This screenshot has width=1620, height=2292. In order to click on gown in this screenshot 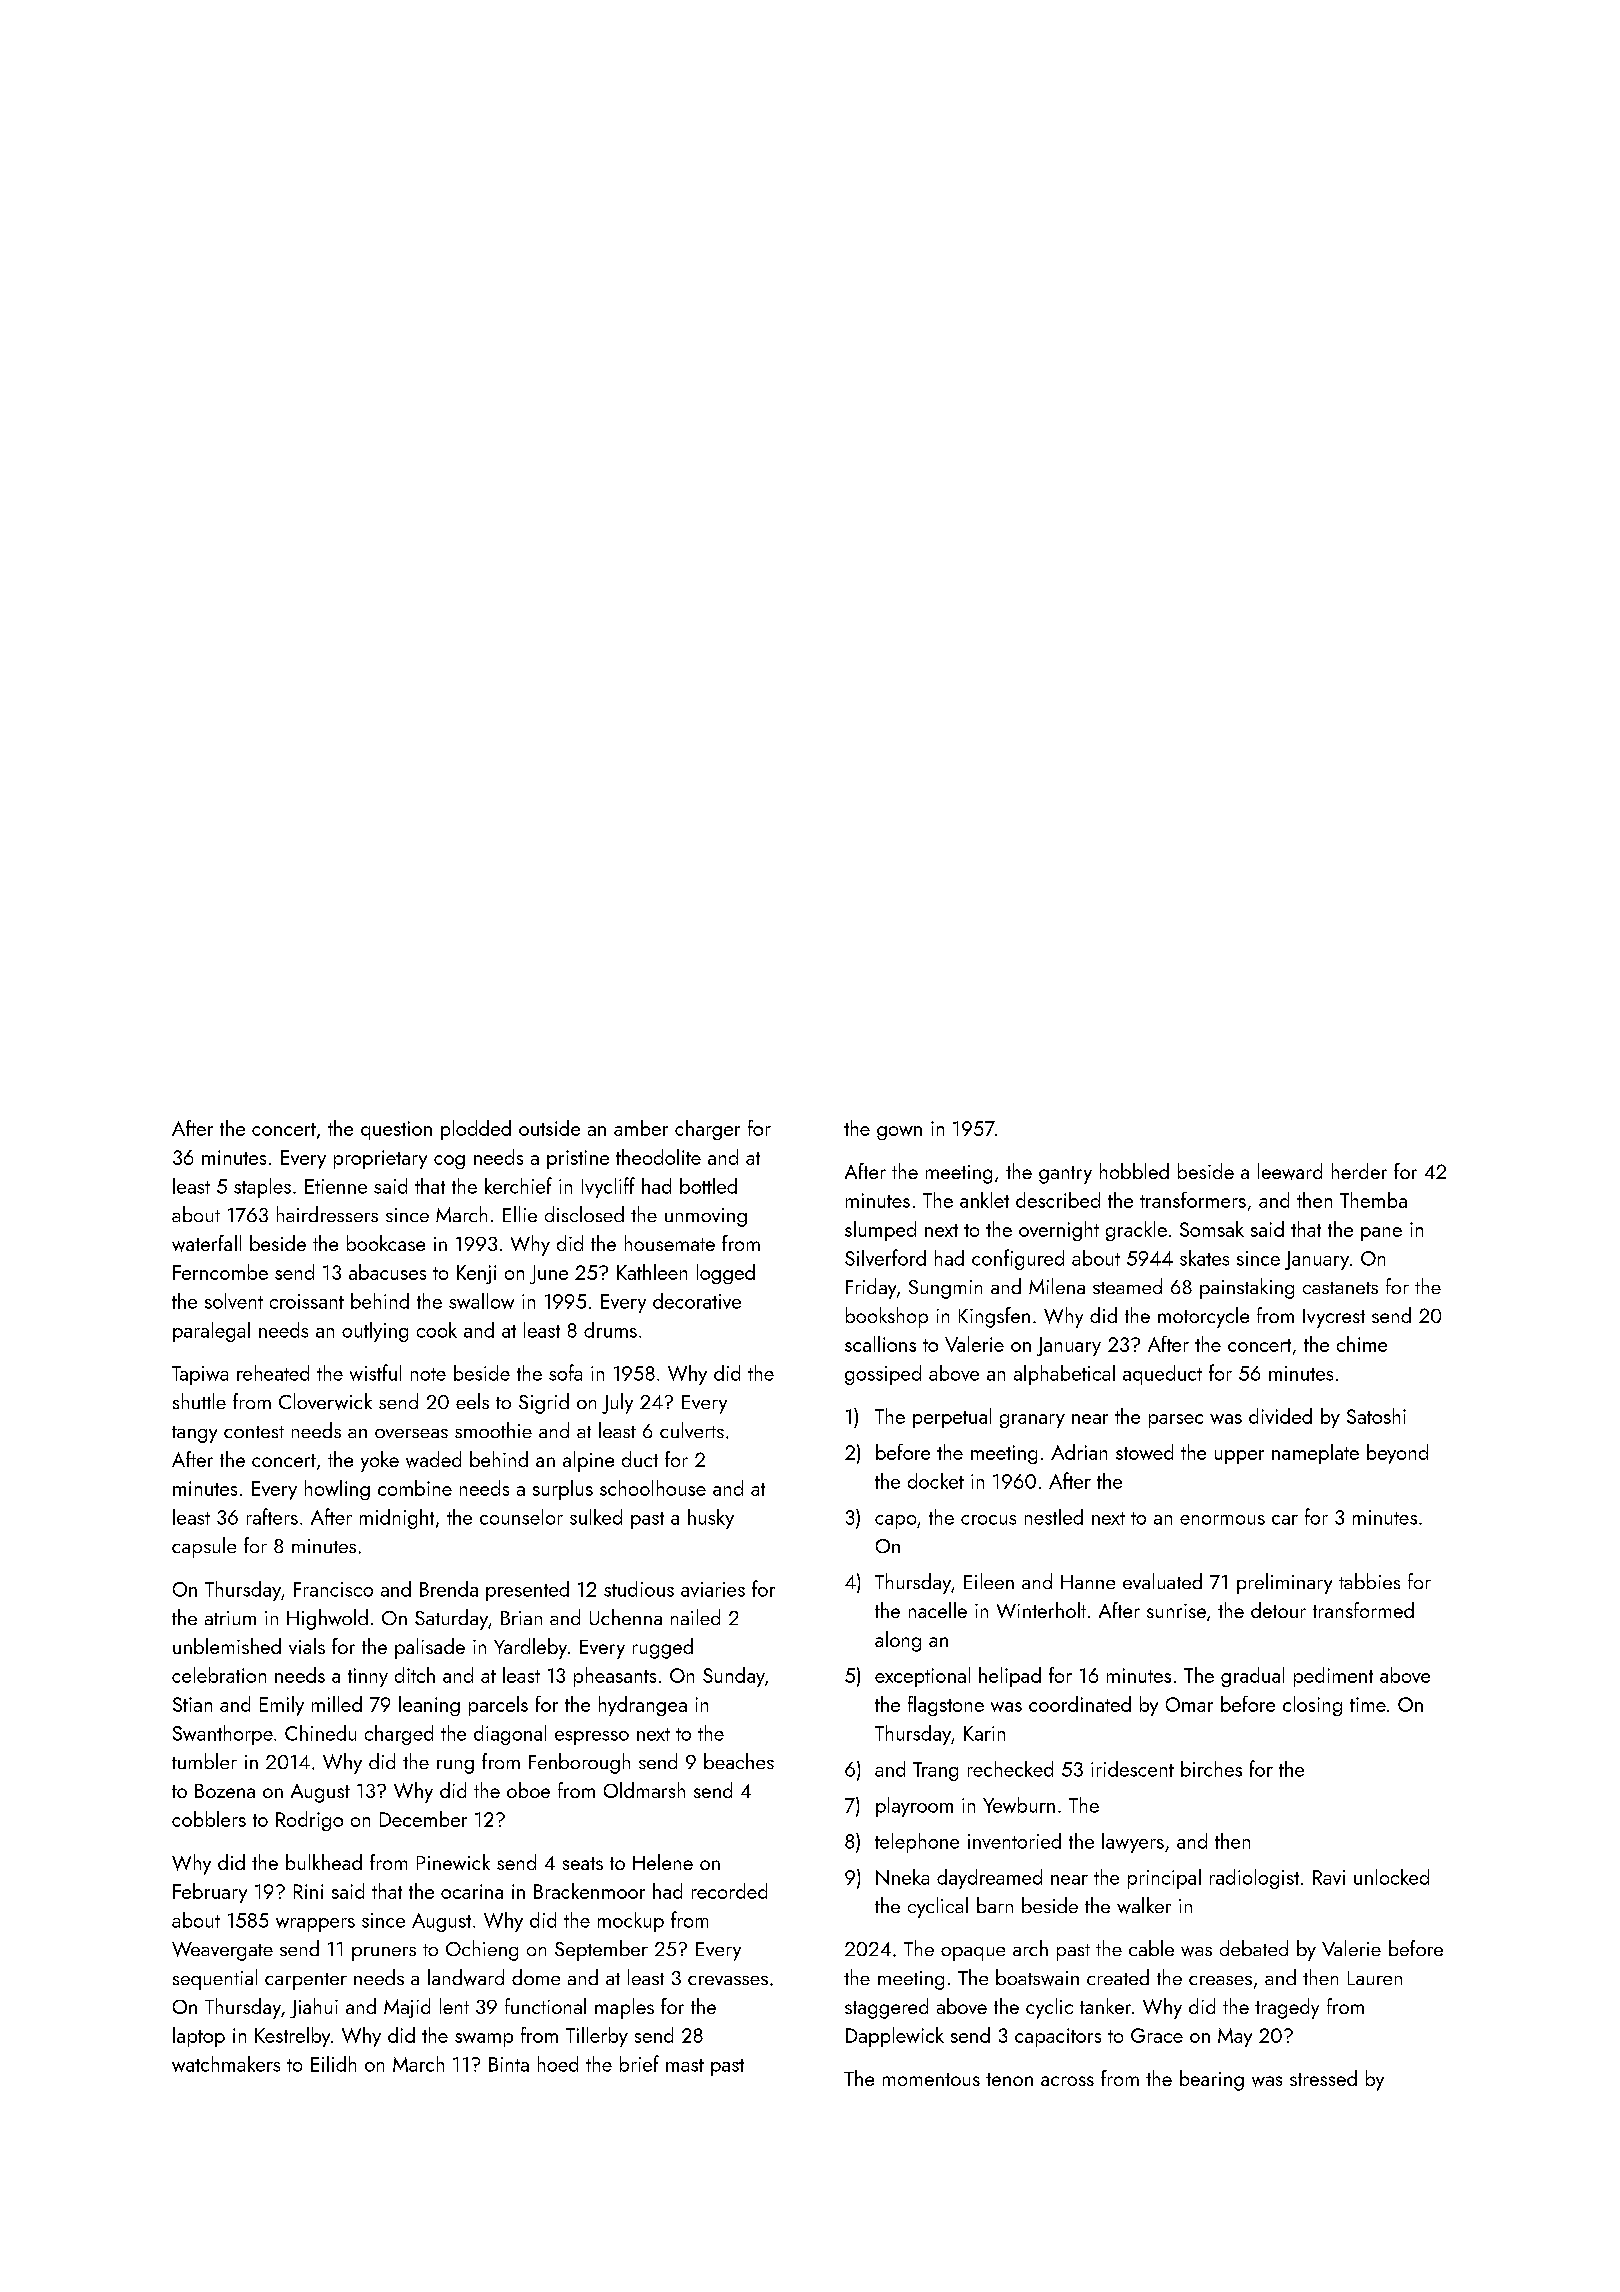, I will do `click(899, 1133)`.
